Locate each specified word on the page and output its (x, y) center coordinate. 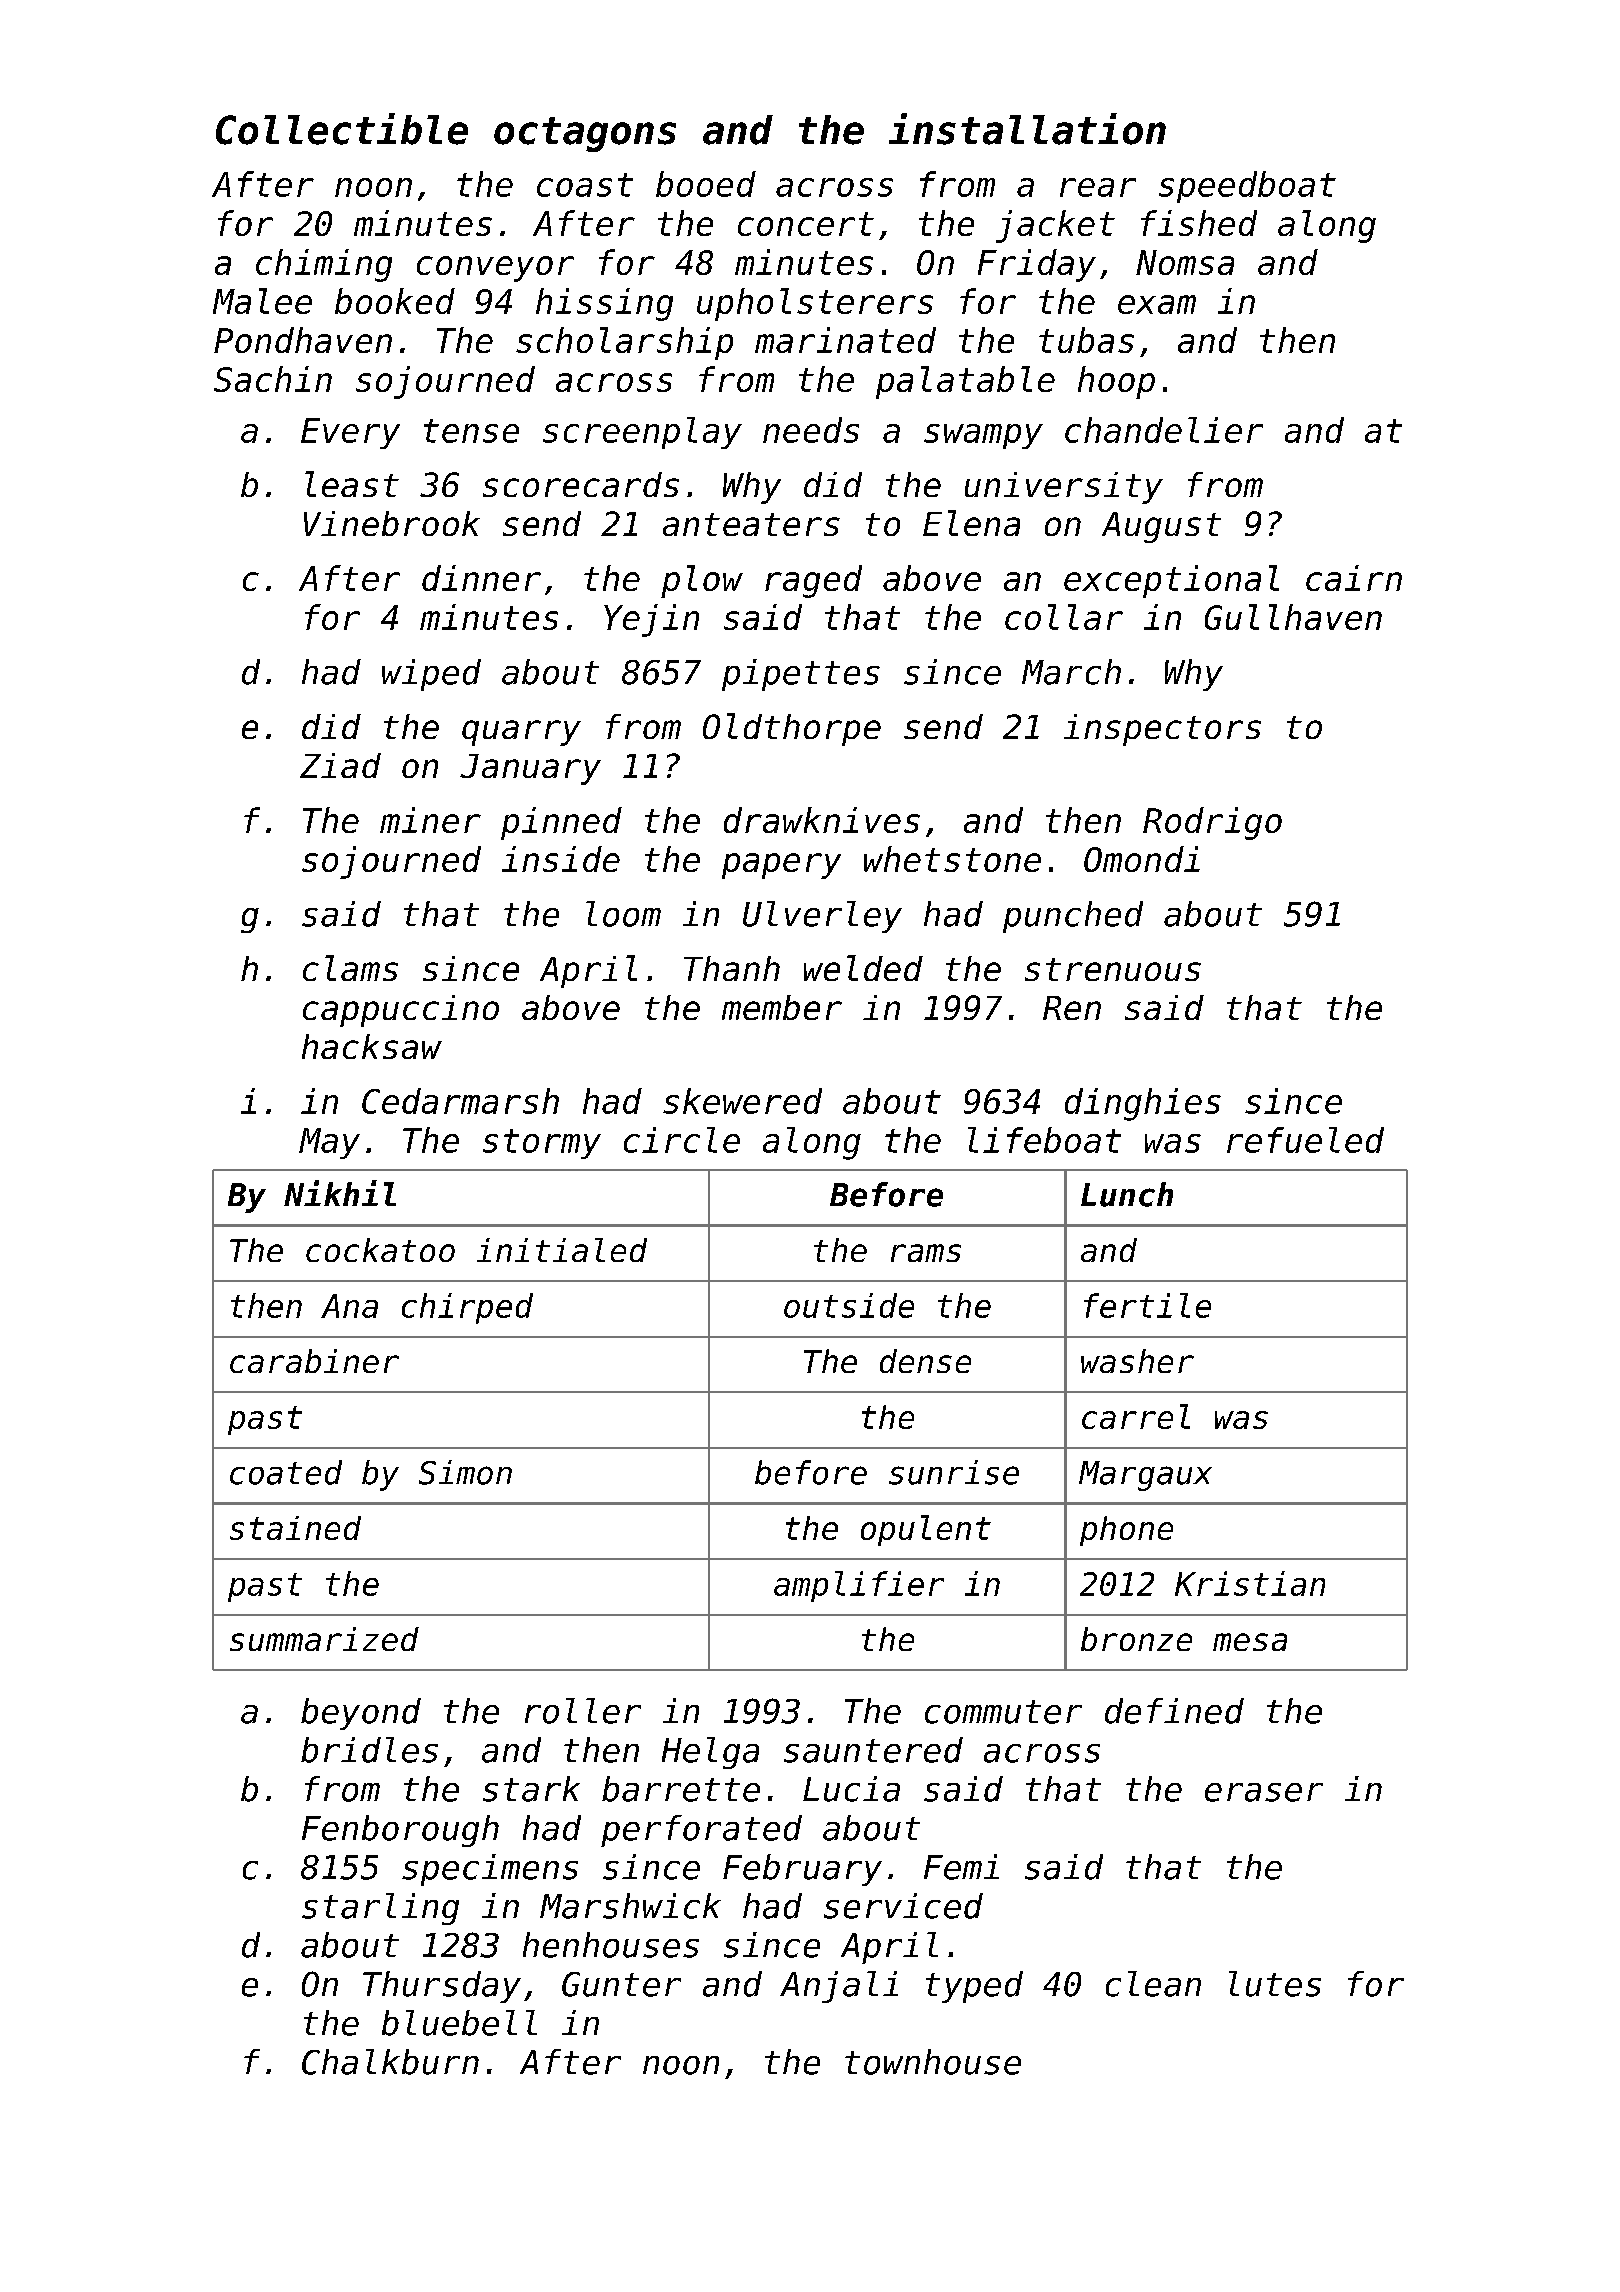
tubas (1086, 340)
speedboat (1247, 187)
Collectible (342, 129)
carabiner (314, 1361)
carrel (1136, 1416)
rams (926, 1253)
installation (1027, 129)
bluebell (459, 2023)
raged (813, 581)
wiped (431, 675)
